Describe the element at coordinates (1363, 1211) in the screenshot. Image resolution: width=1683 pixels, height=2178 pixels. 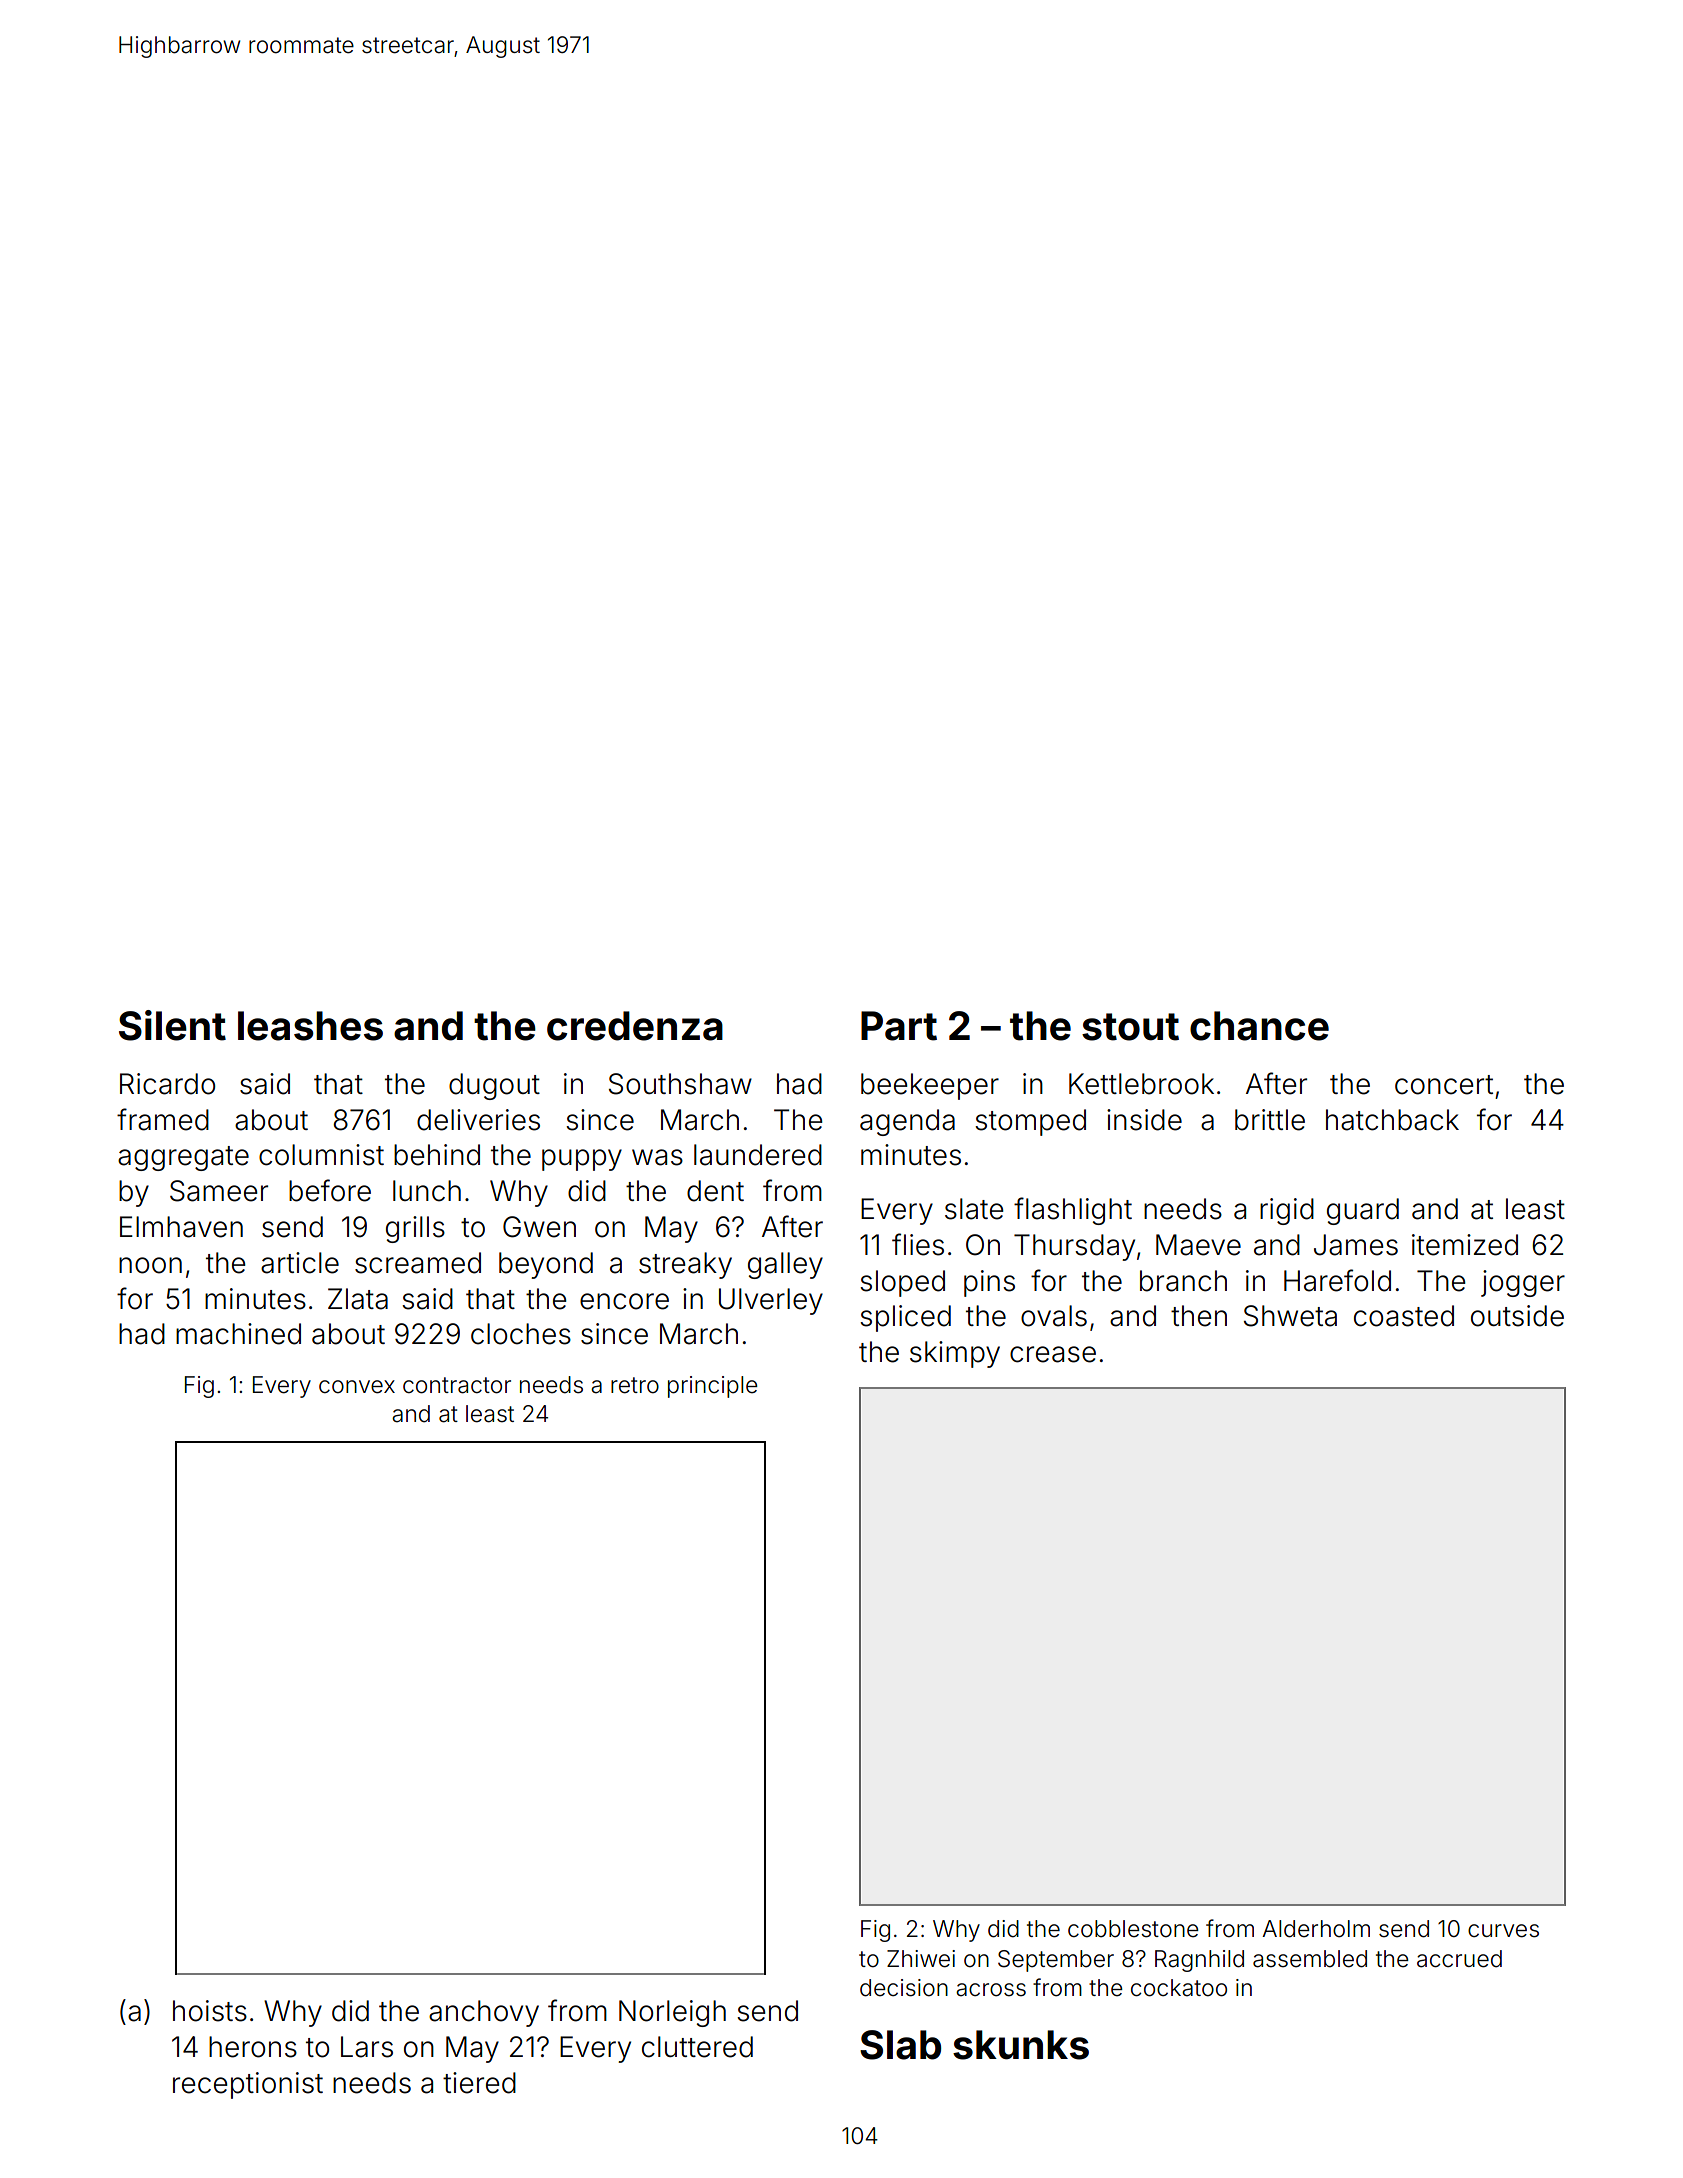
I see `guard` at that location.
